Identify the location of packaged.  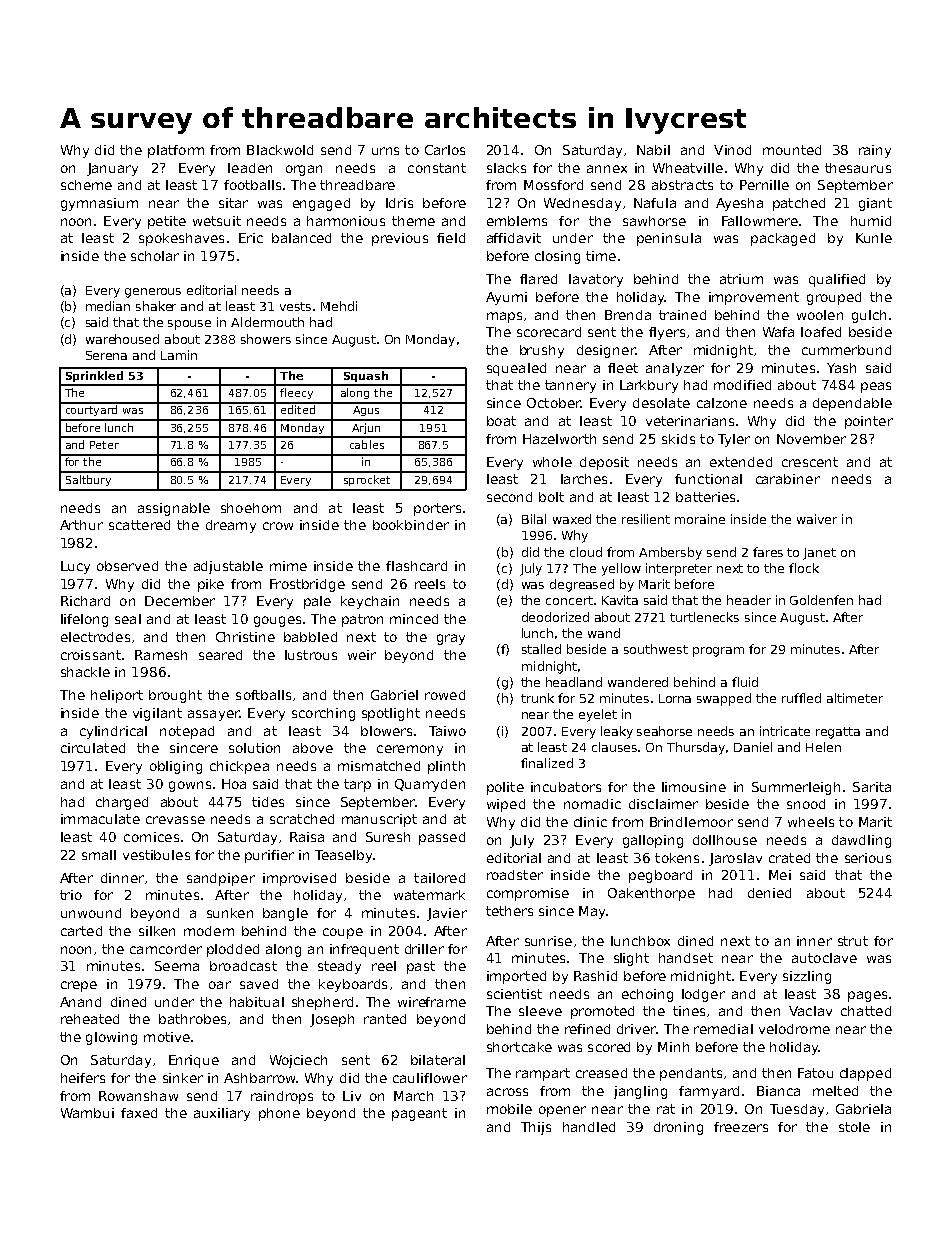
(783, 239).
